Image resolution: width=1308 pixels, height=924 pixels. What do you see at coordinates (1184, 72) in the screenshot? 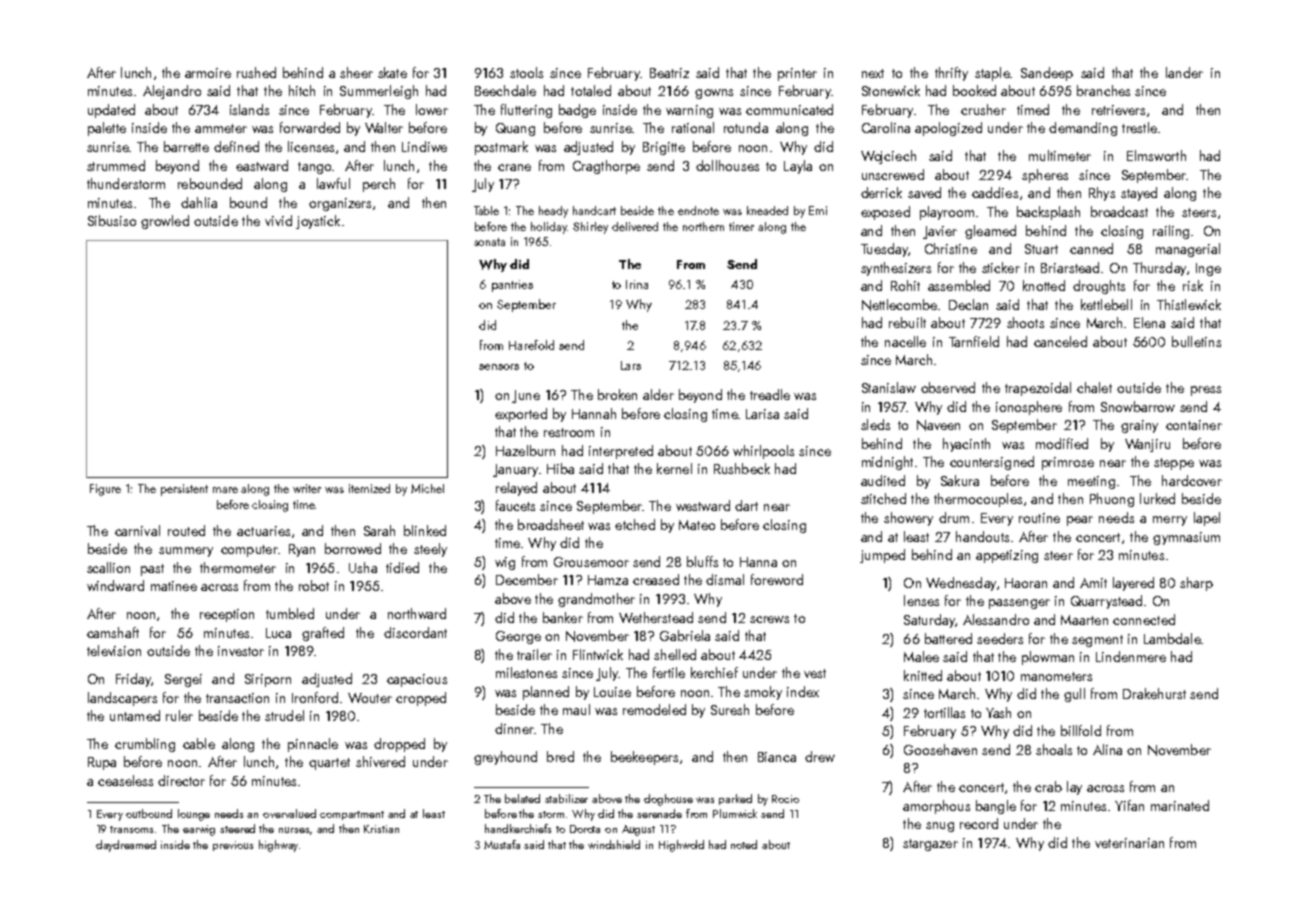
I see `lander` at bounding box center [1184, 72].
